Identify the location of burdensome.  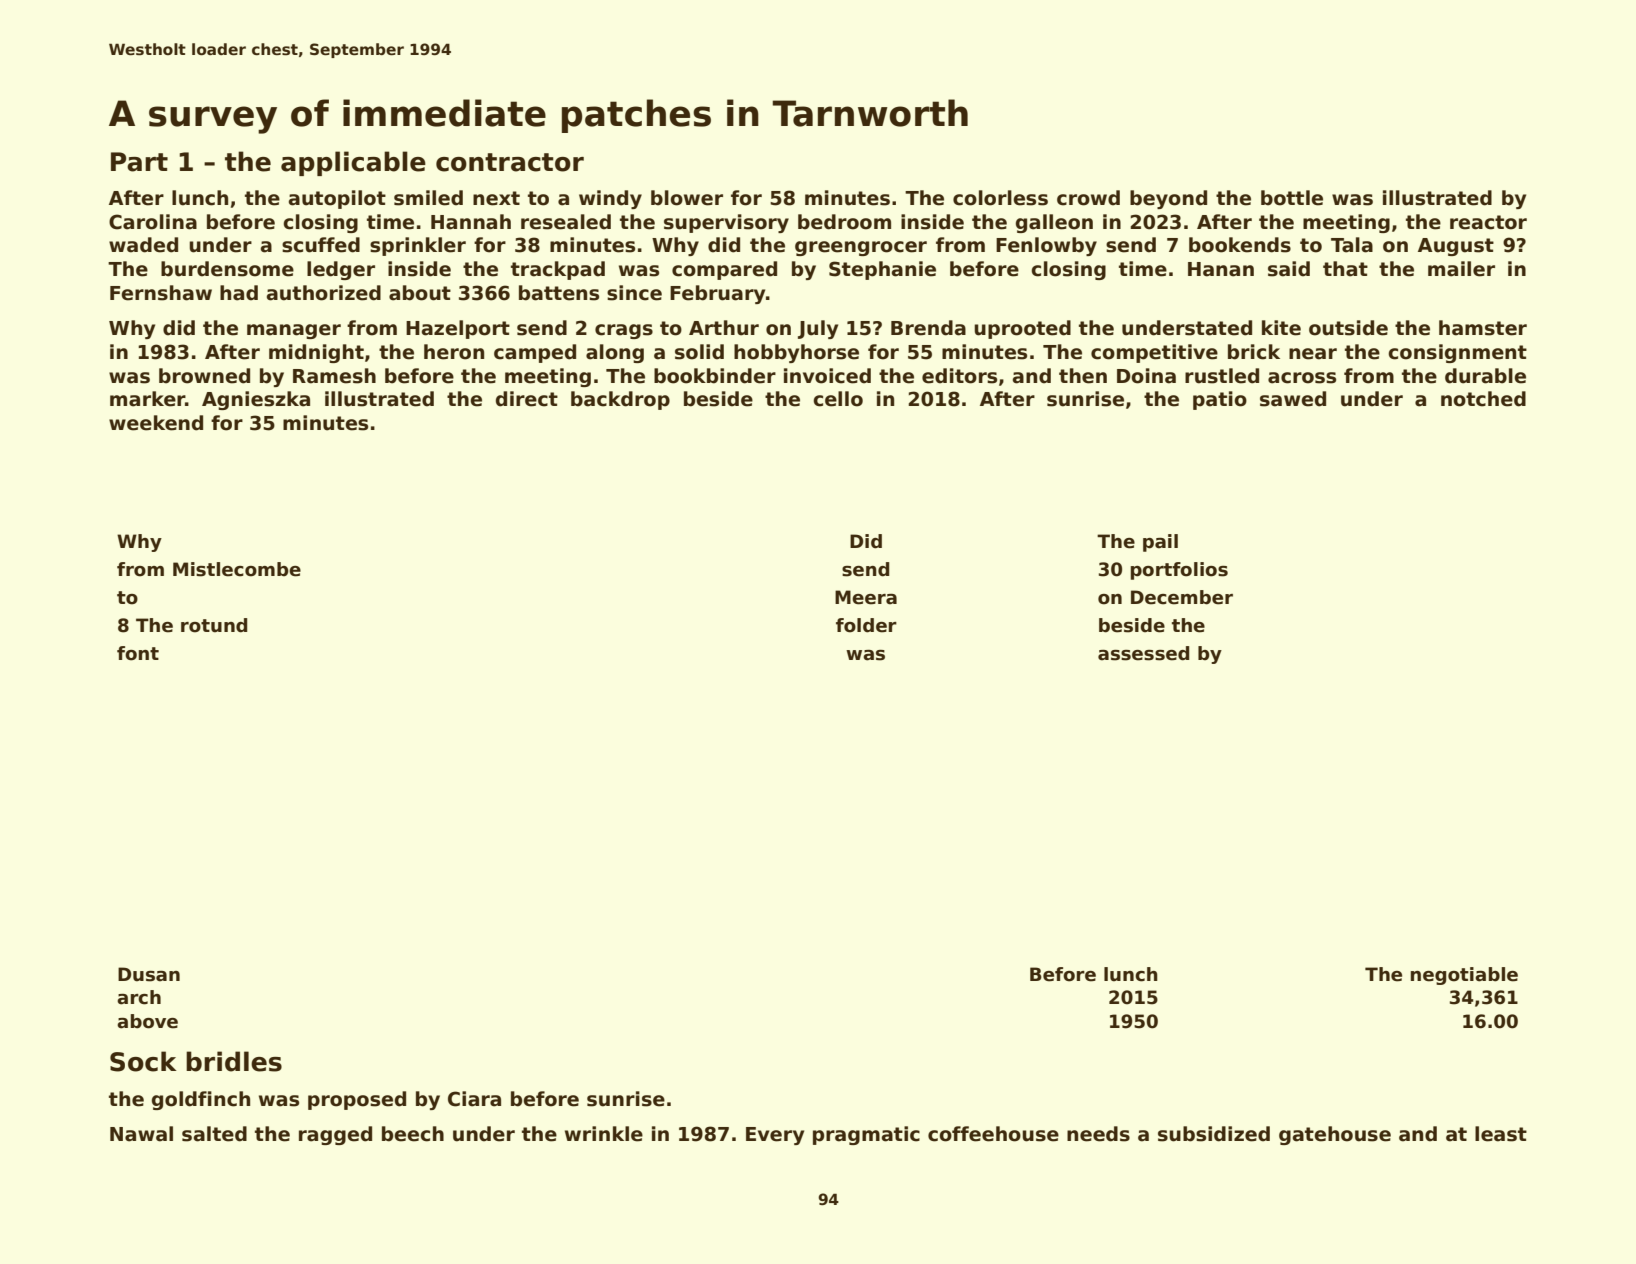
(227, 269).
